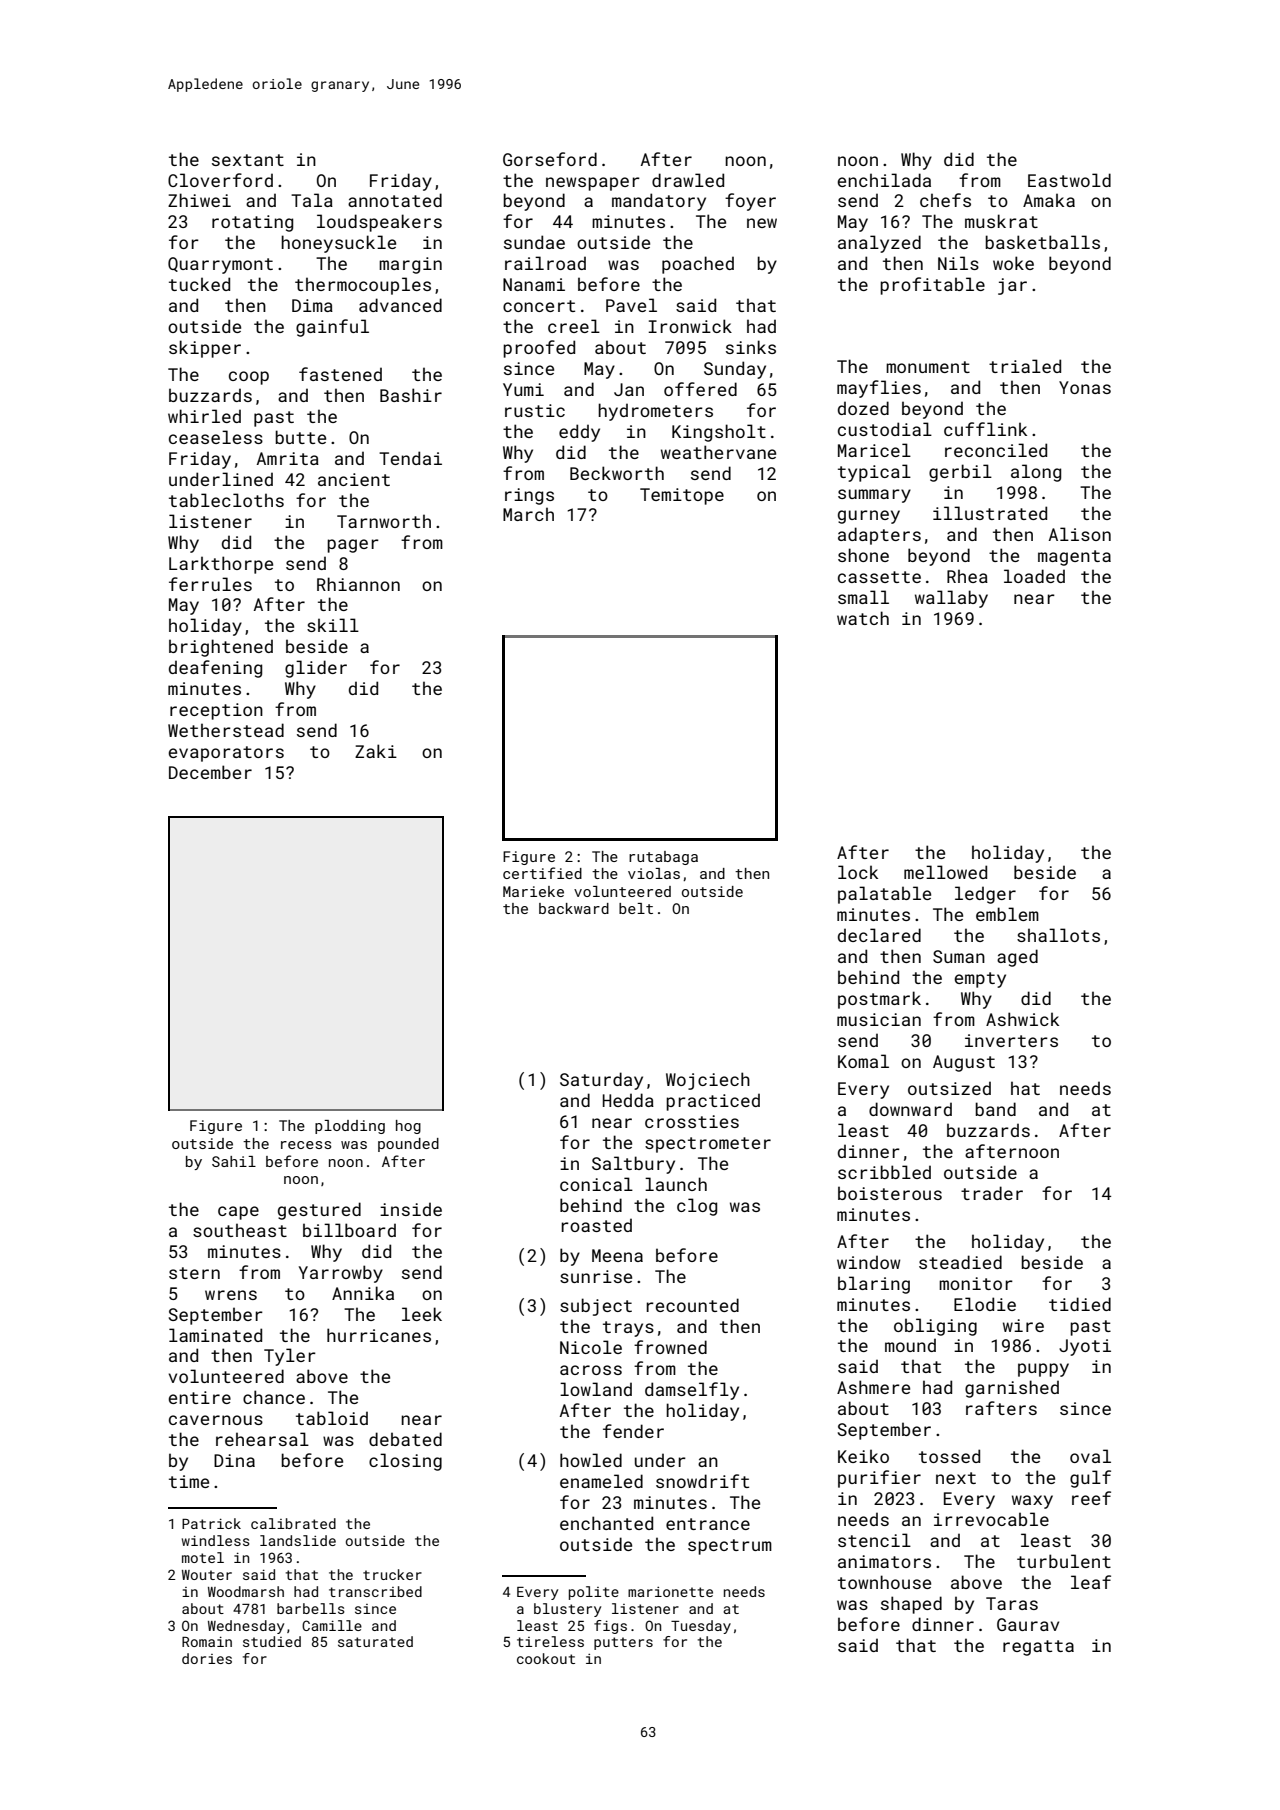 This page has height=1810, width=1280. I want to click on Zaki, so click(376, 751).
